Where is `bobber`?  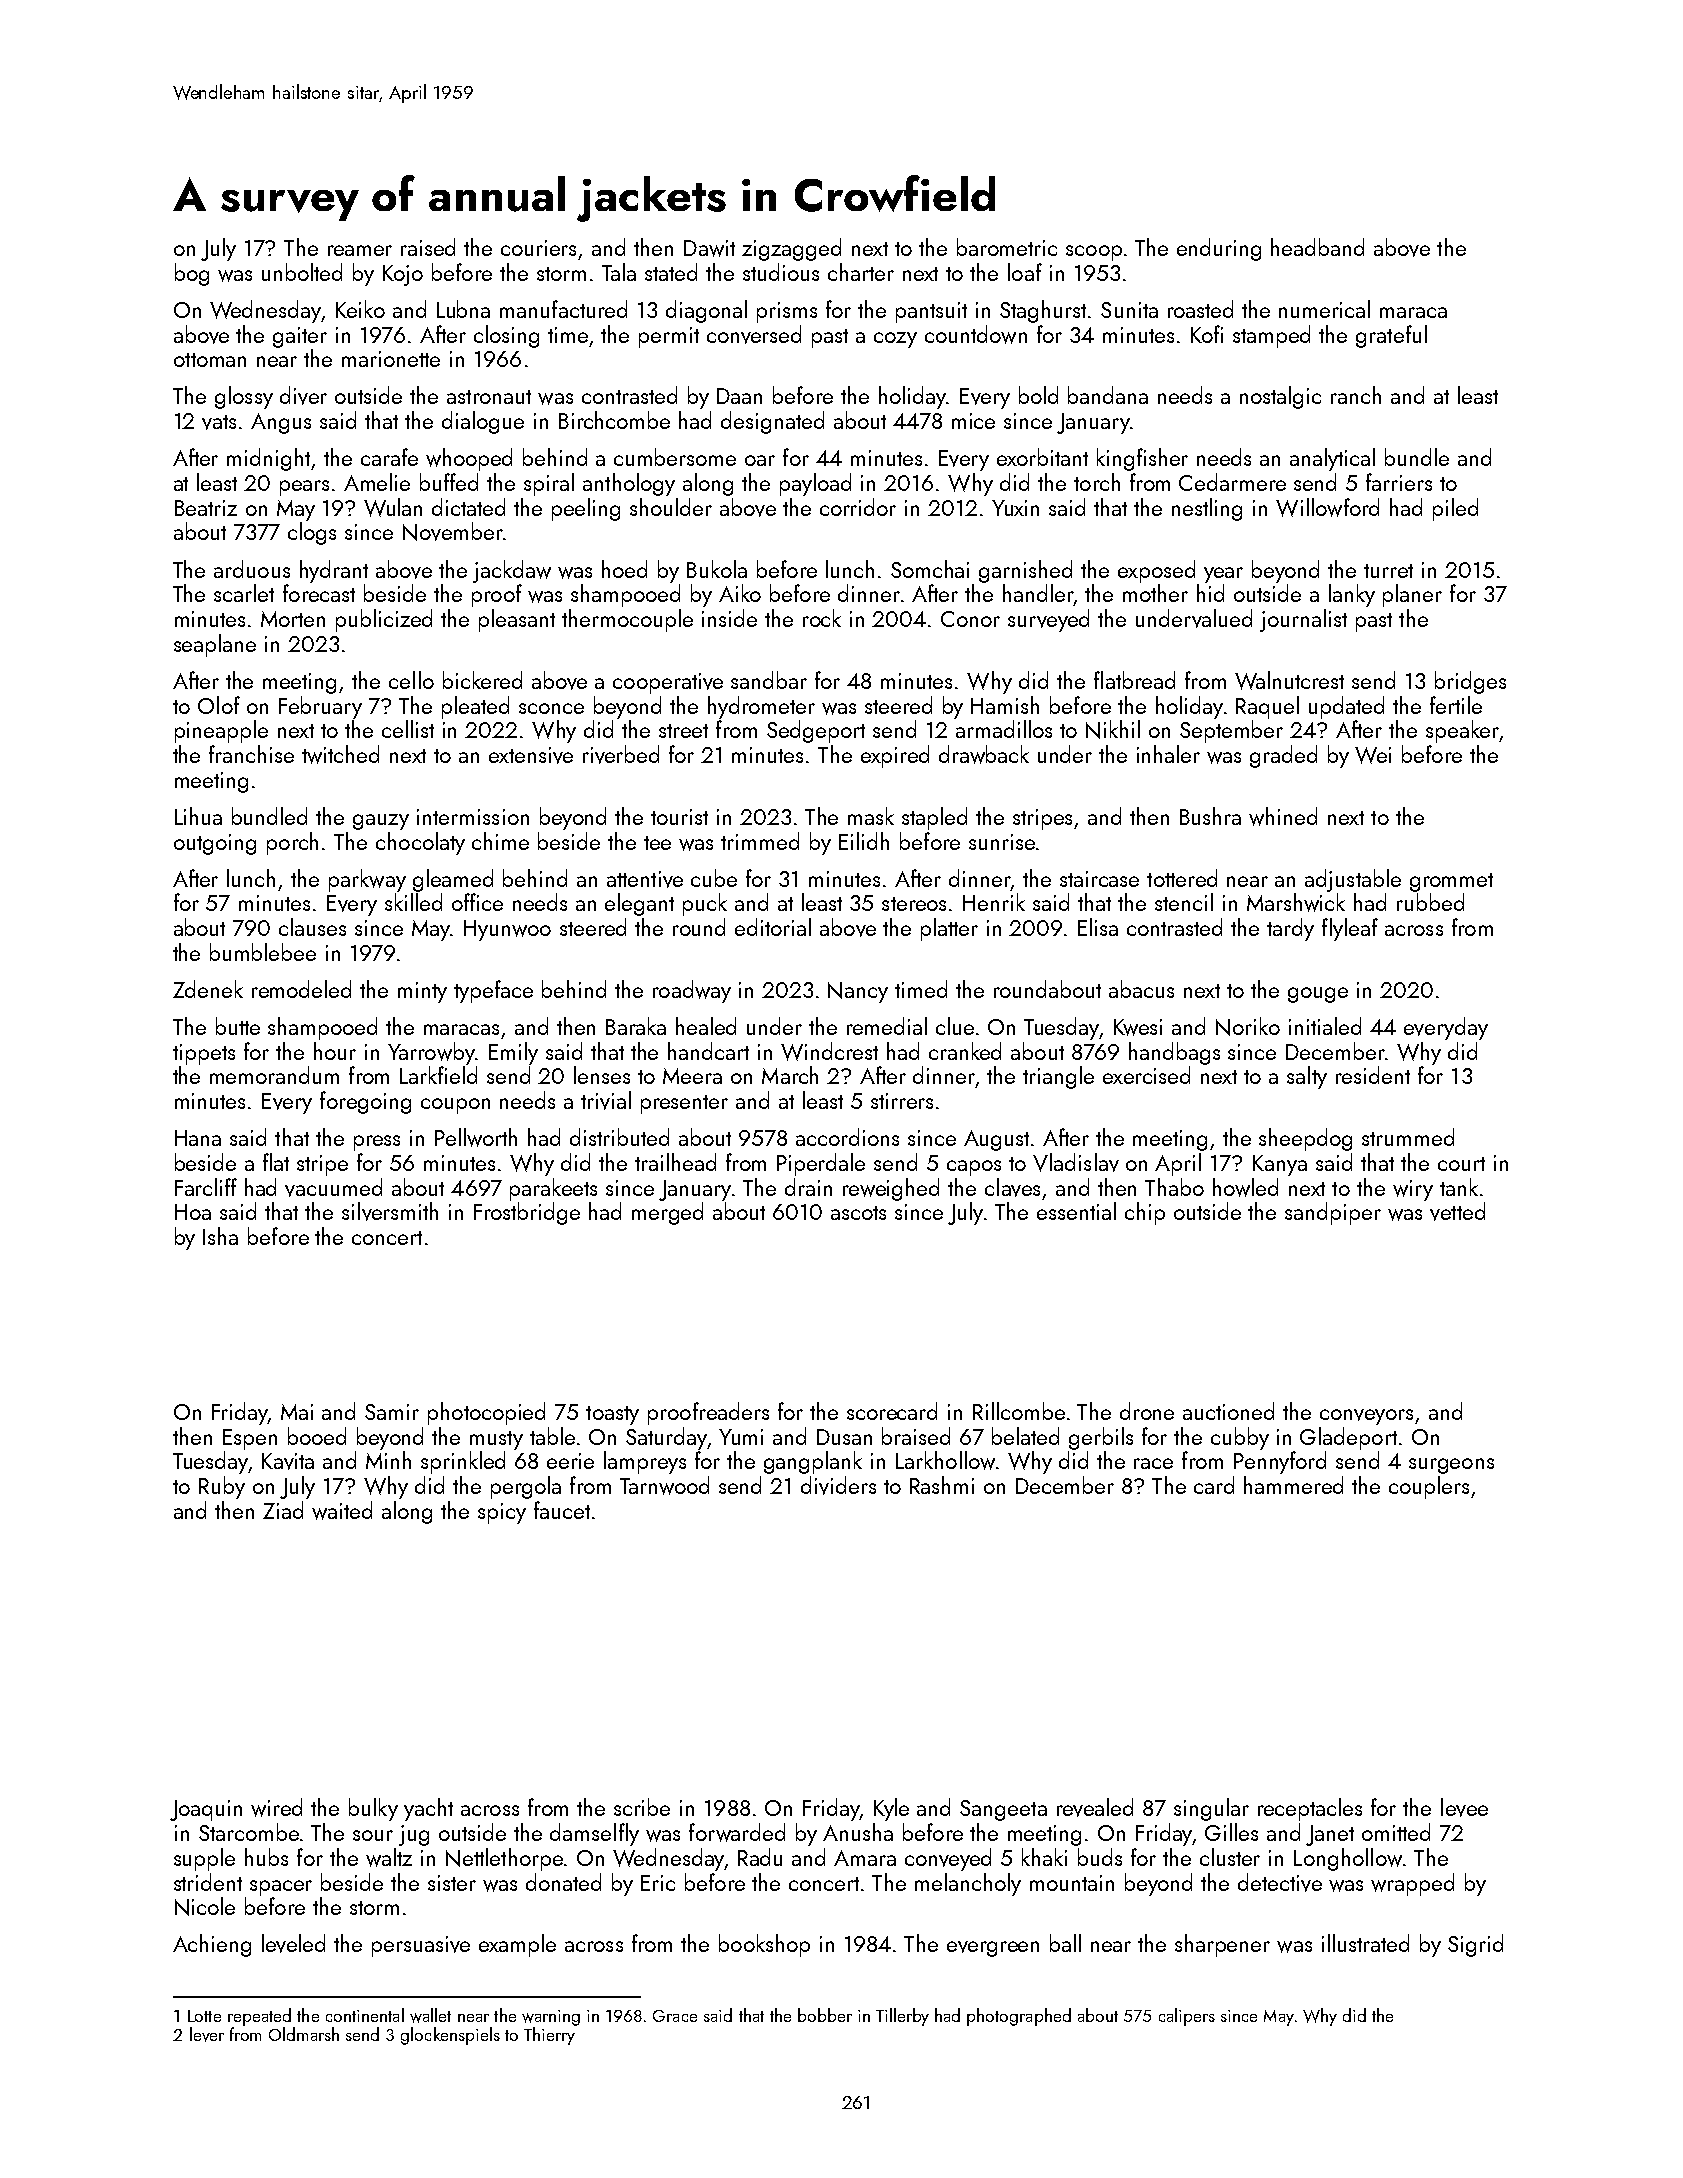 bobber is located at coordinates (825, 2015).
